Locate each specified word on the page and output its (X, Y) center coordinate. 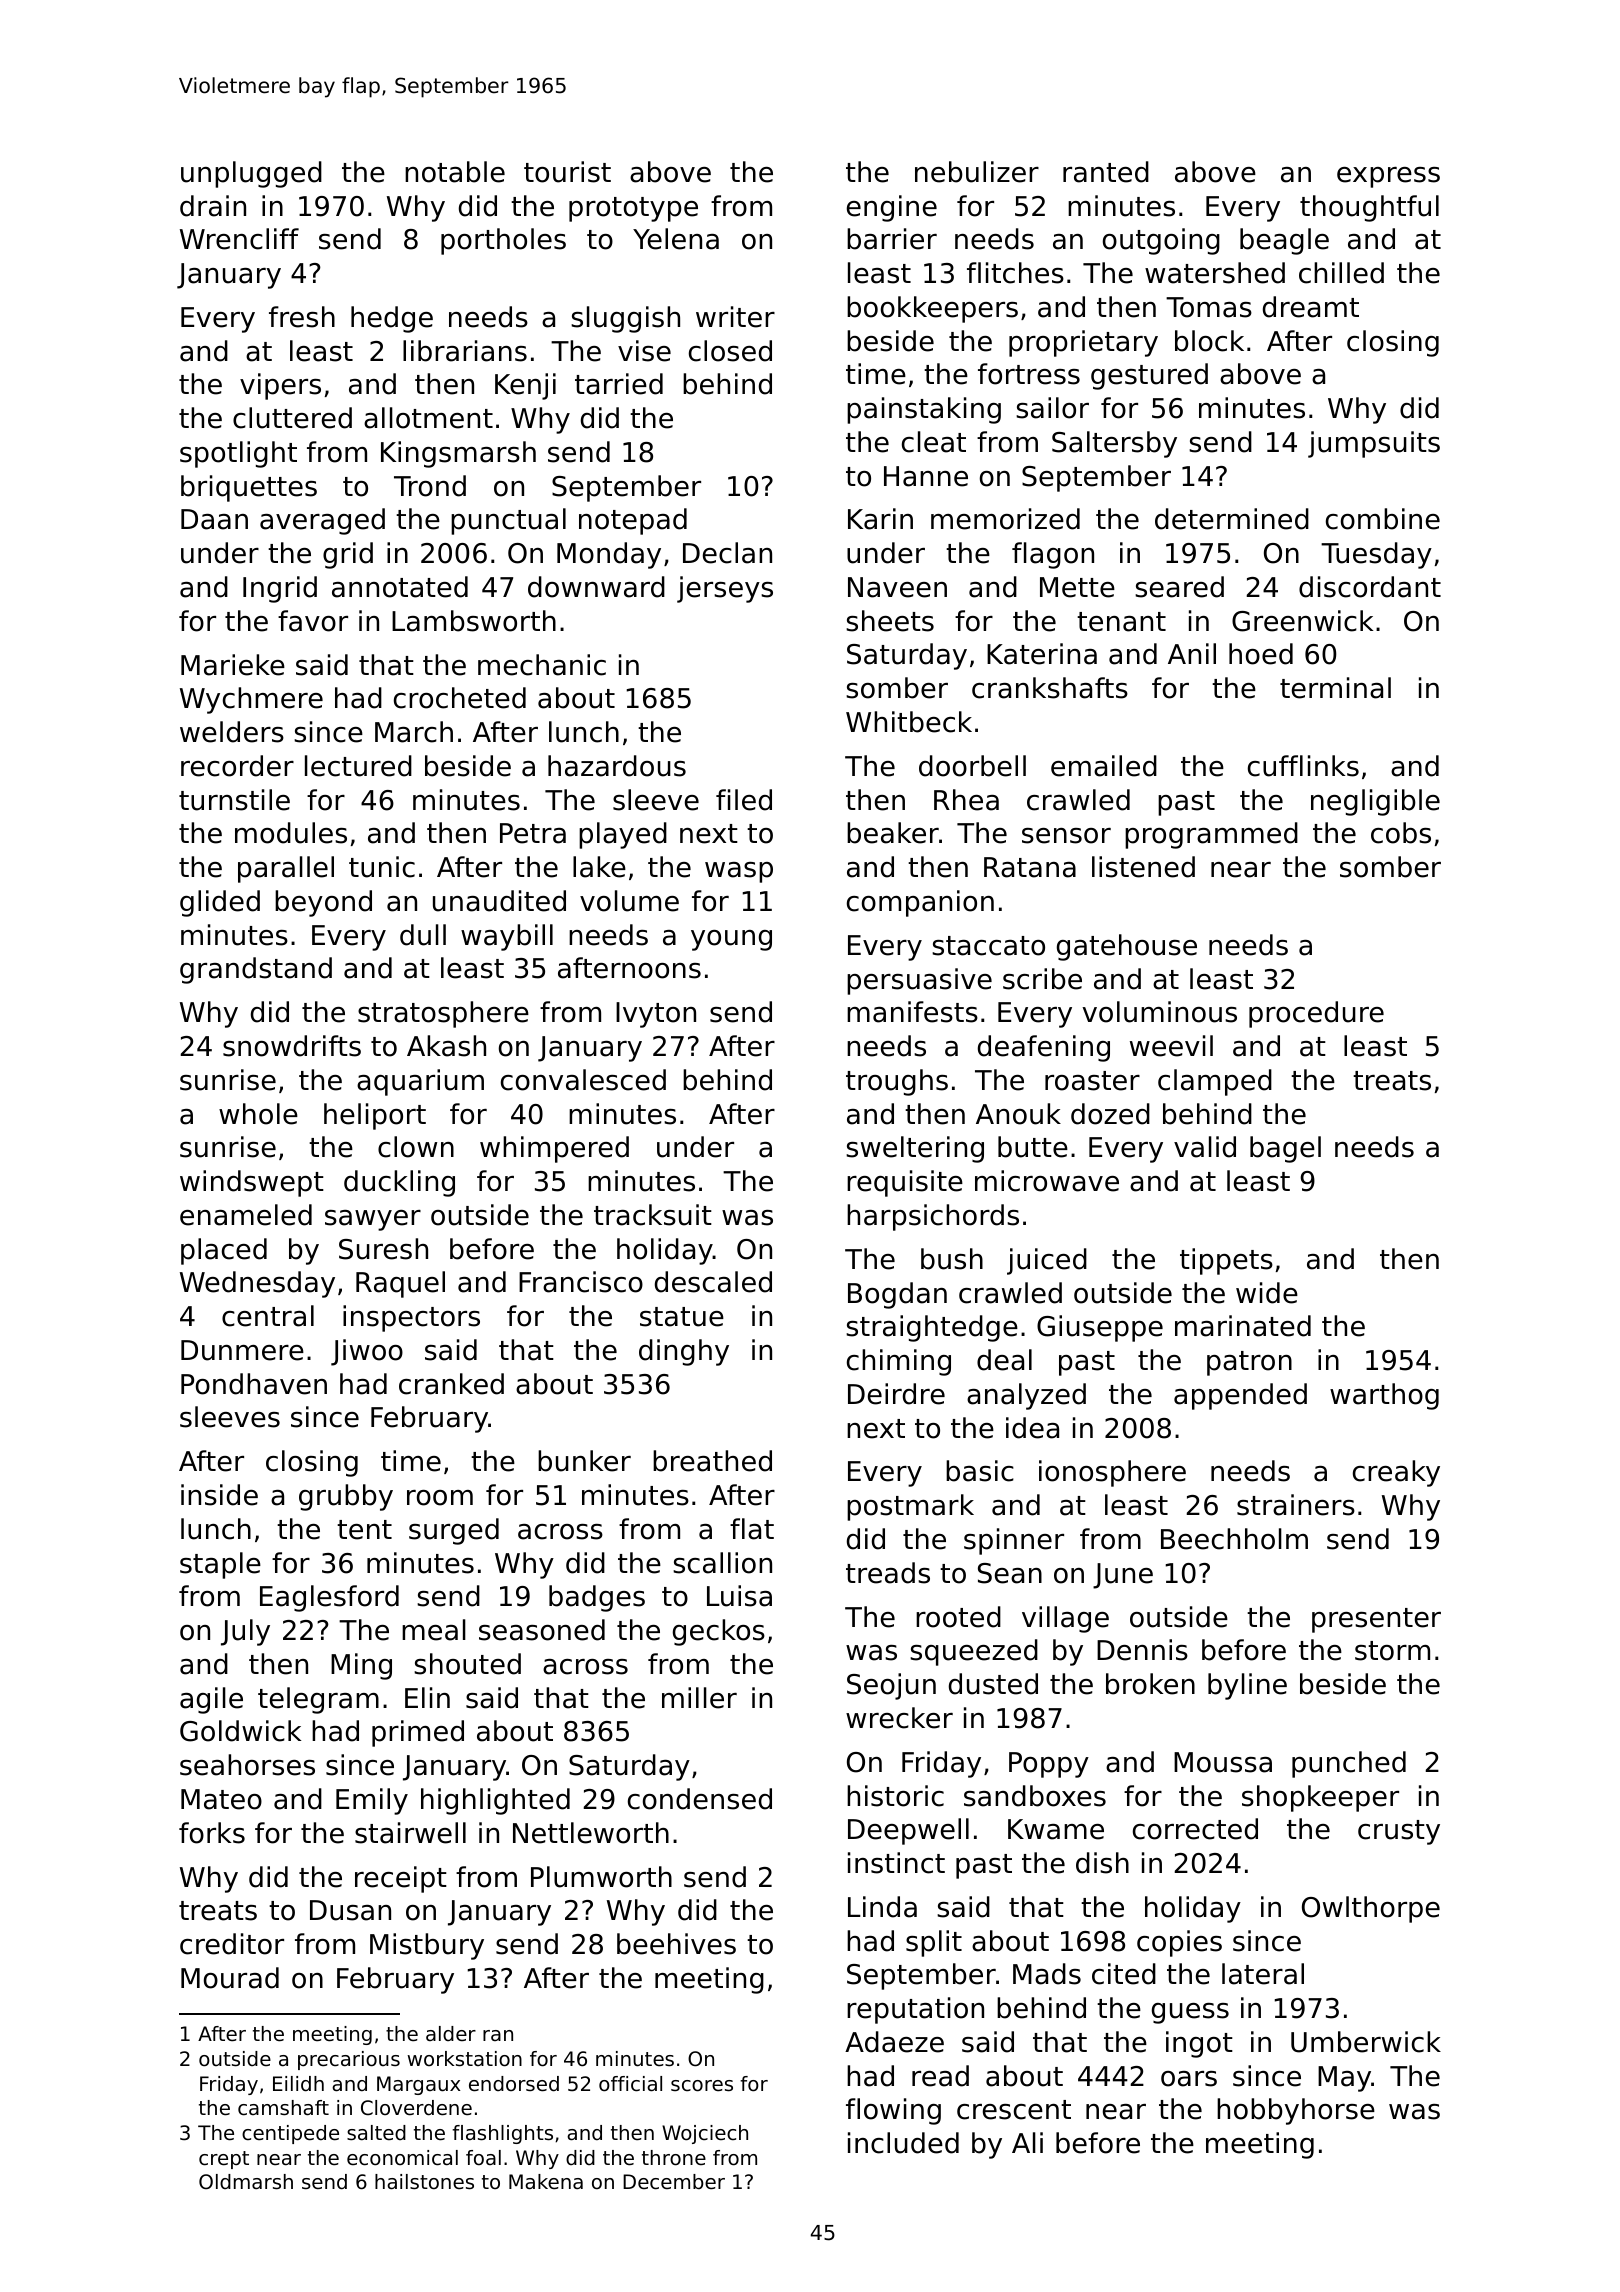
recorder (237, 766)
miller (699, 1698)
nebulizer (977, 172)
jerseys (725, 589)
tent (364, 1530)
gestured (1149, 376)
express (1388, 177)
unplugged (251, 174)
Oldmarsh (246, 2182)
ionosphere (1112, 1473)
